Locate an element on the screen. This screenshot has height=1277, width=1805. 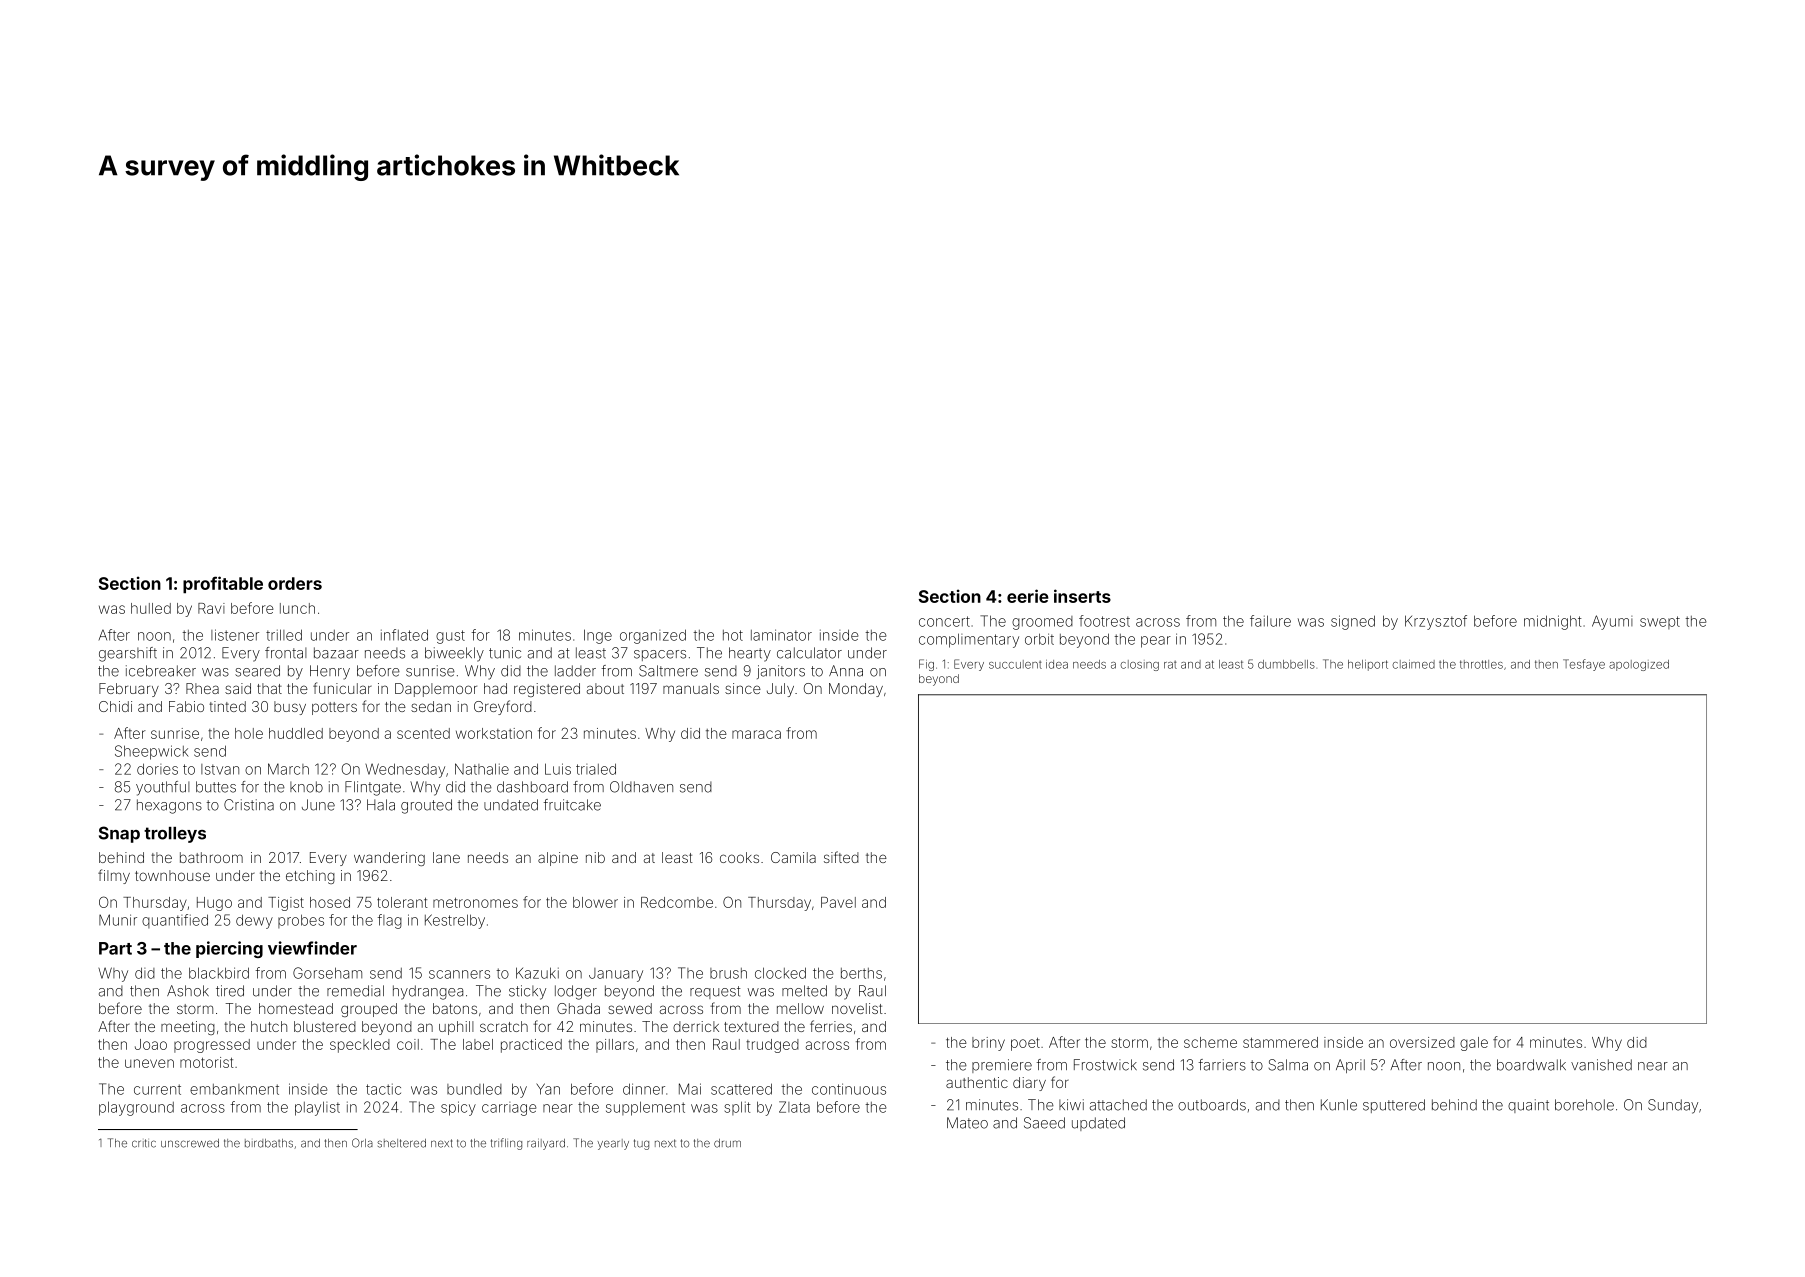
gale is located at coordinates (1474, 1044).
